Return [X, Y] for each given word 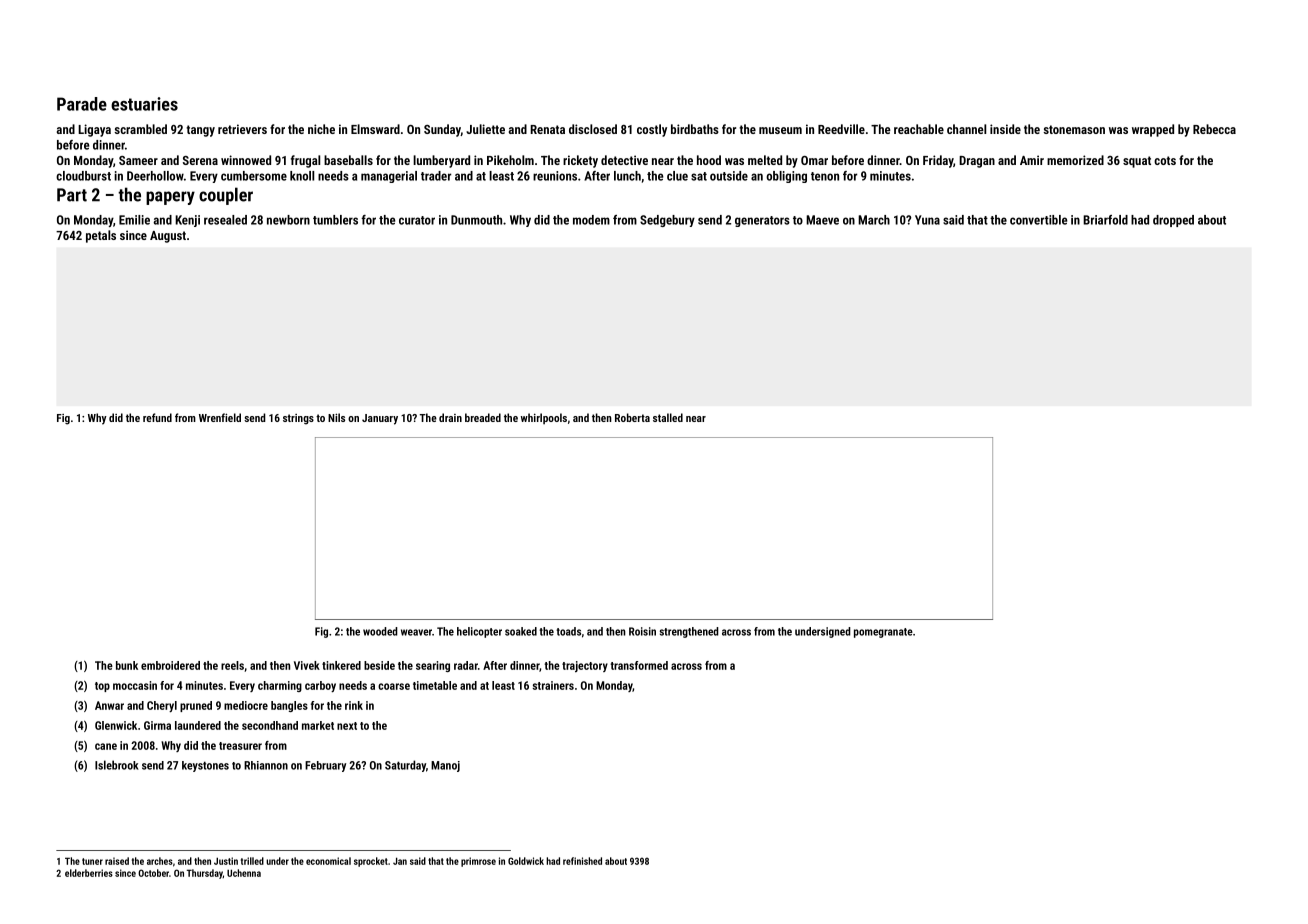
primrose [478, 862]
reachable [919, 129]
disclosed [593, 129]
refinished [582, 861]
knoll [302, 176]
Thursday [205, 874]
